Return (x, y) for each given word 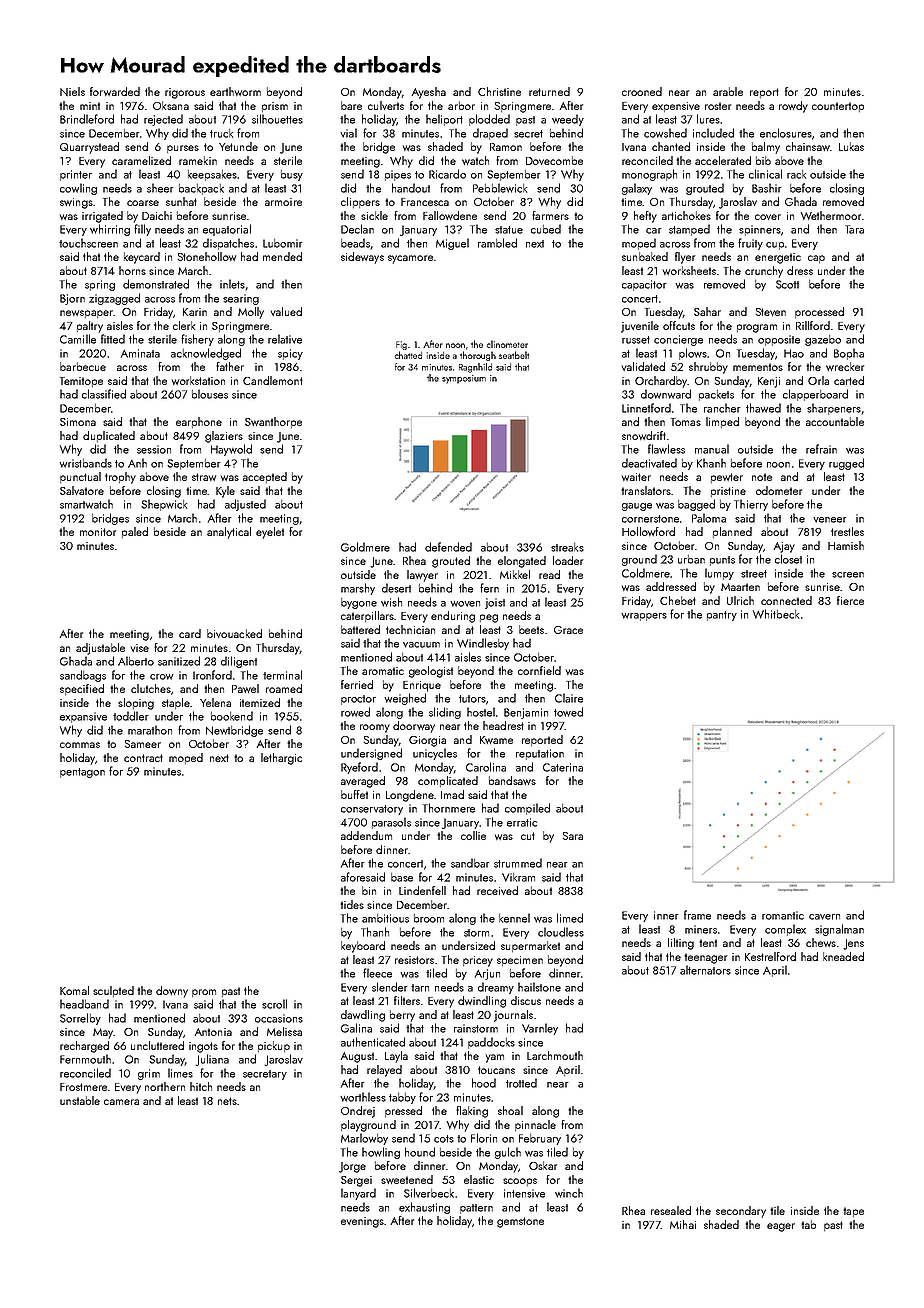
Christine (499, 91)
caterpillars (367, 616)
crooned (642, 91)
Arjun (487, 974)
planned (732, 532)
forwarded (115, 91)
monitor (98, 532)
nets (227, 1101)
